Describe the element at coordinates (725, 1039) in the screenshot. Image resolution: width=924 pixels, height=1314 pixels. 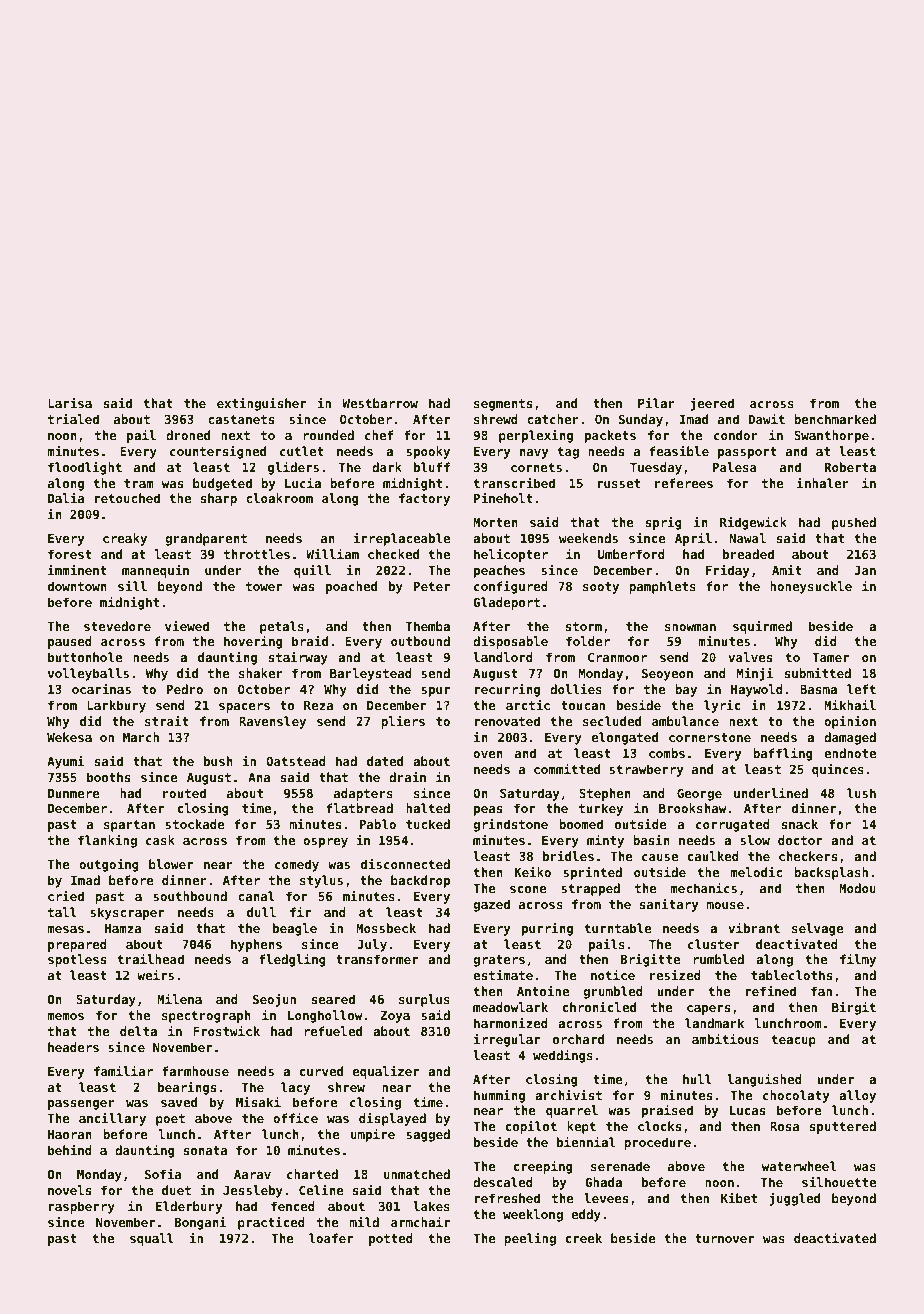
I see `ambitious` at that location.
